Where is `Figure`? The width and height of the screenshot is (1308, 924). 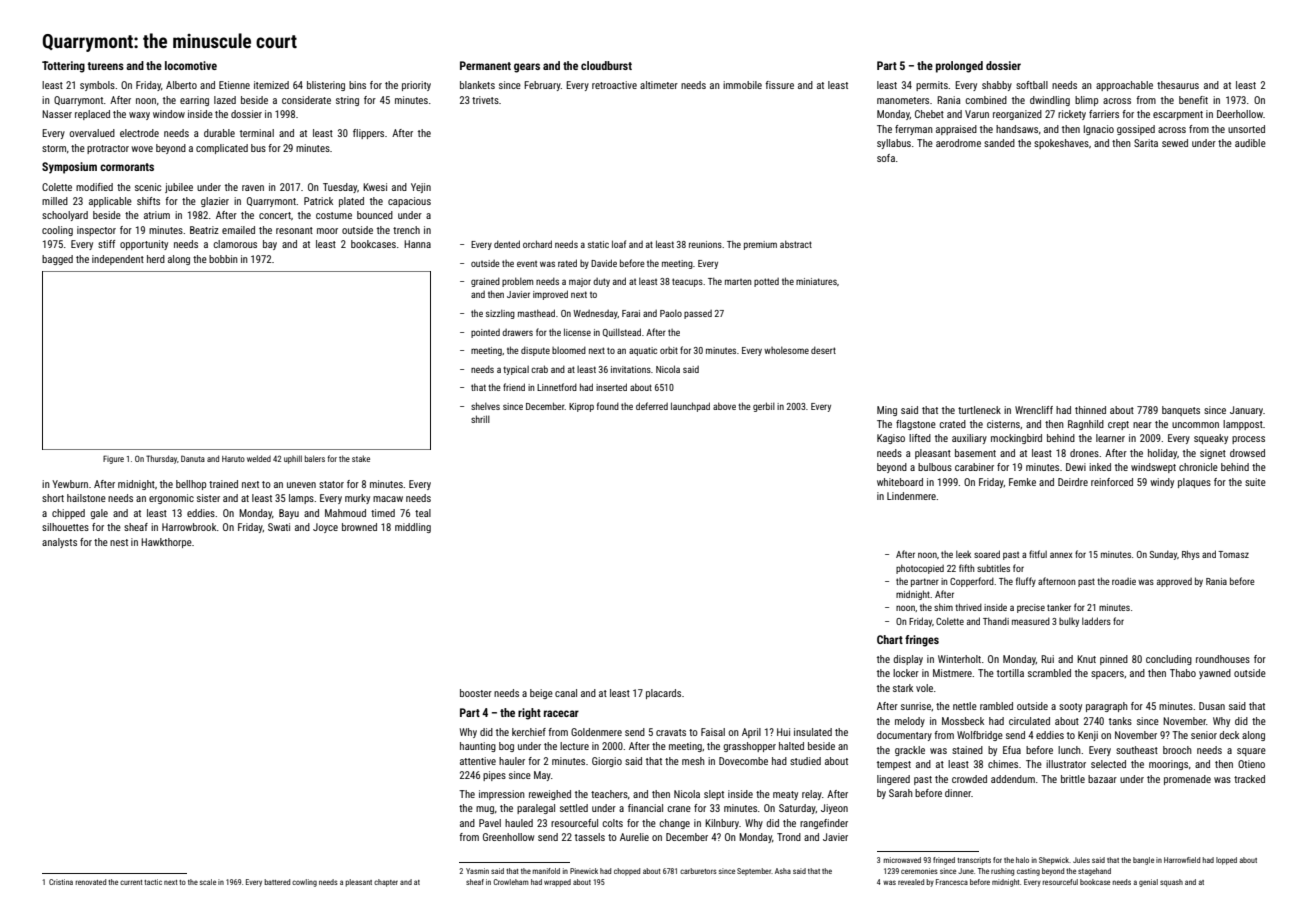
Figure is located at coordinates (113, 459).
